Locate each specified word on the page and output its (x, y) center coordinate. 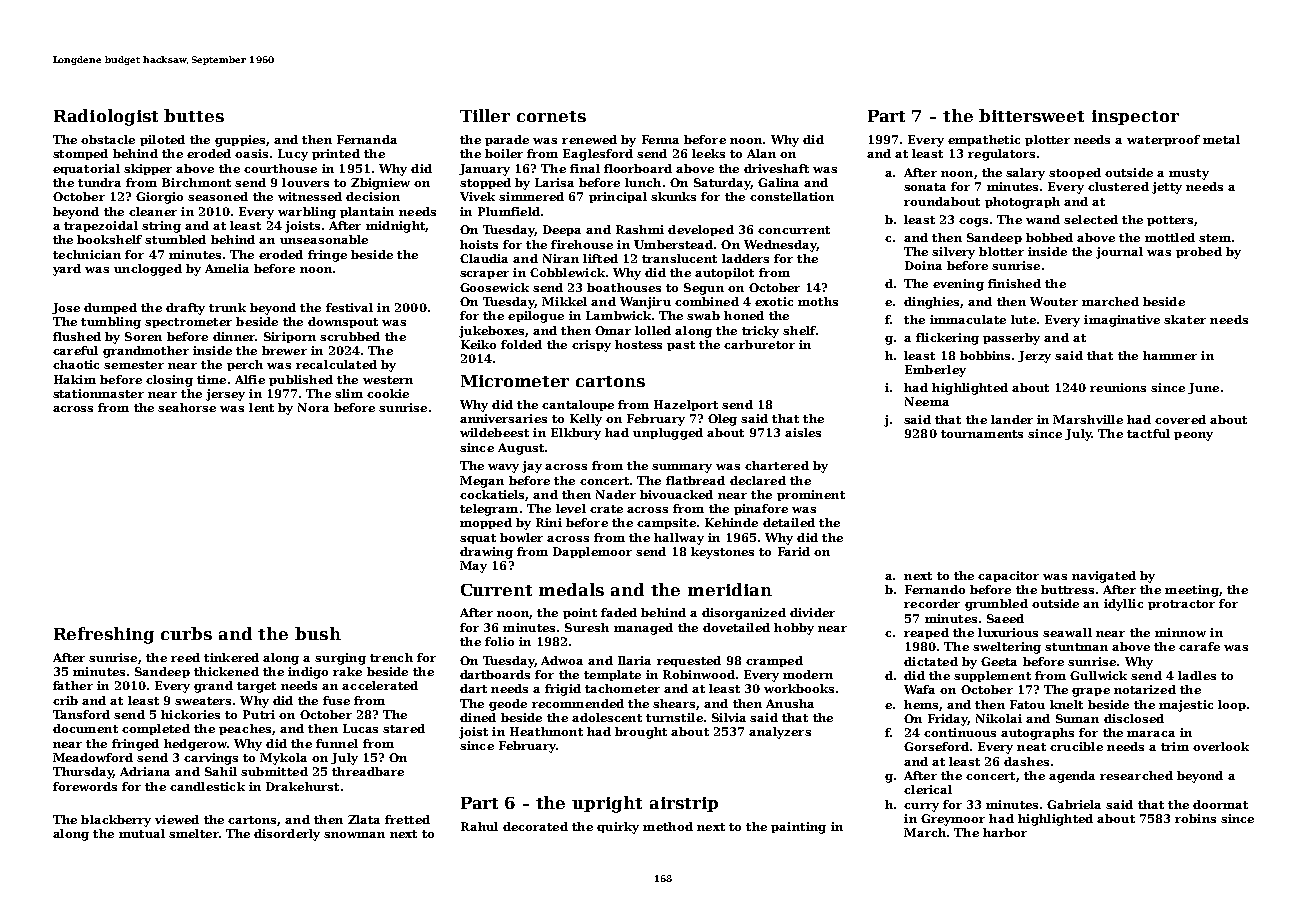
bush (318, 633)
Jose (66, 308)
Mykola (283, 759)
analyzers (780, 733)
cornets (551, 116)
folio (499, 641)
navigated (1104, 577)
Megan (482, 482)
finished (1014, 283)
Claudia (484, 258)
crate (606, 509)
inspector (1135, 117)
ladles (1197, 675)
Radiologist (106, 117)
